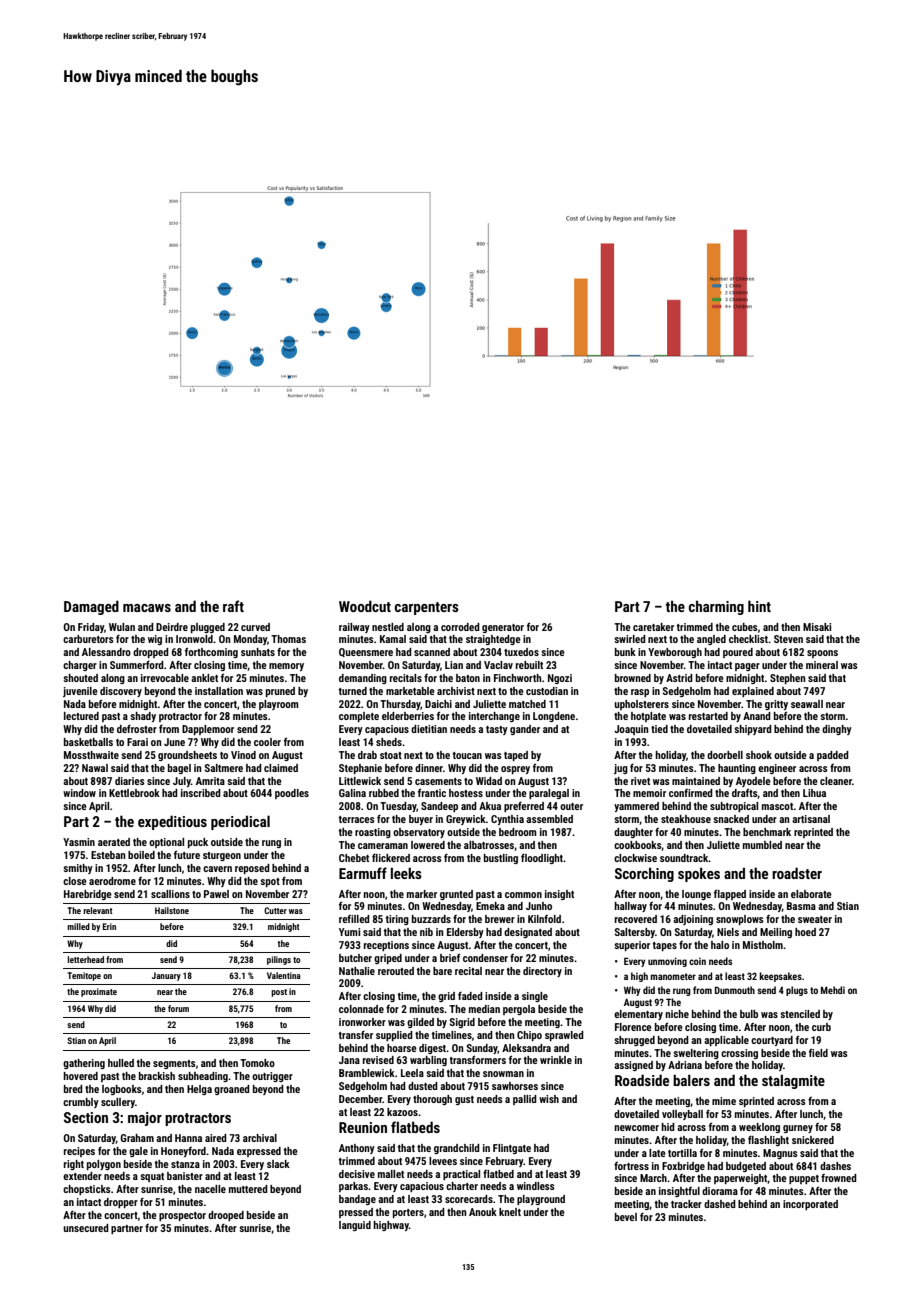 The width and height of the image is (924, 1308). What do you see at coordinates (739, 1054) in the image?
I see `crossing` at bounding box center [739, 1054].
